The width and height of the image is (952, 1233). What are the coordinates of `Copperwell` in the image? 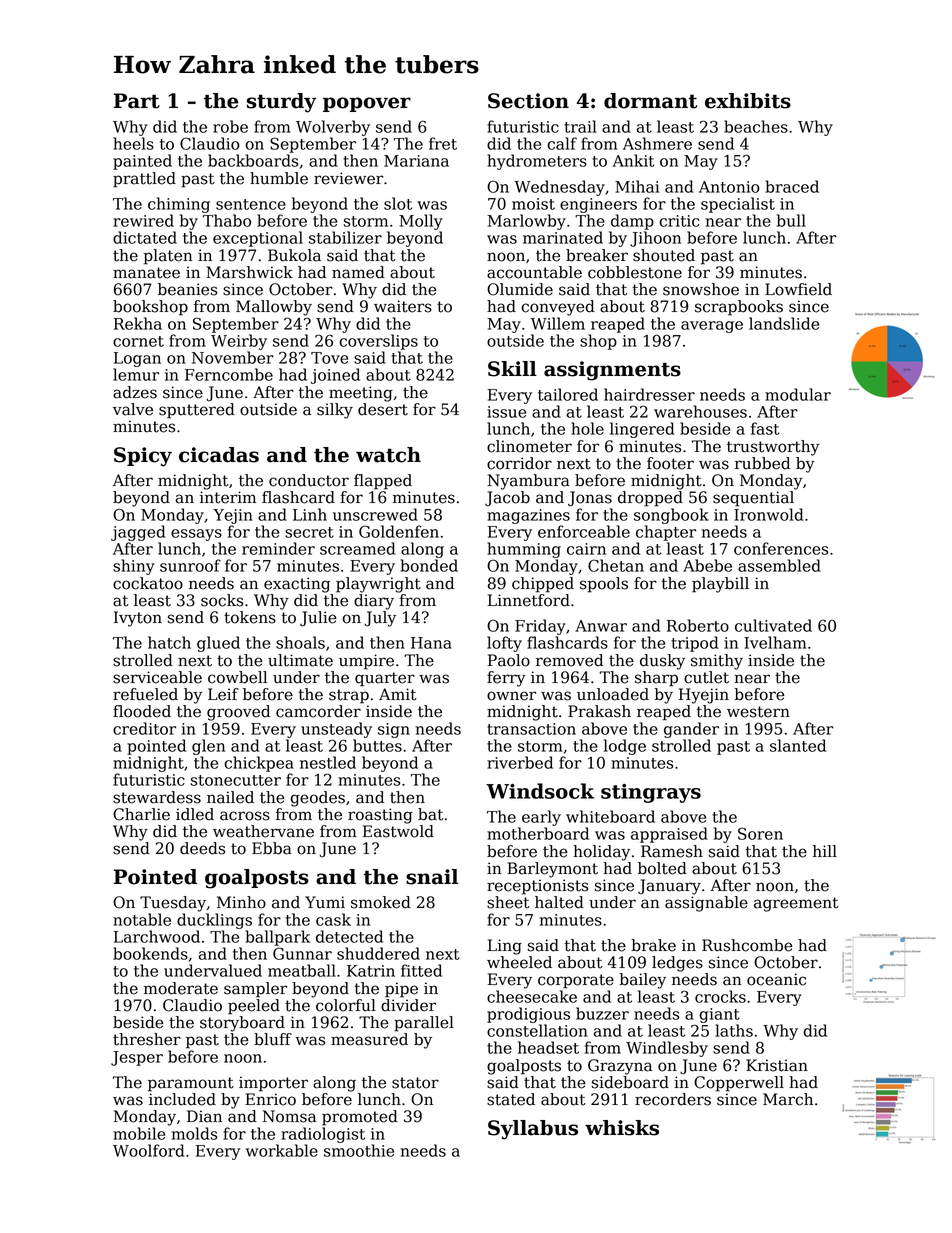 It's located at (739, 1084).
